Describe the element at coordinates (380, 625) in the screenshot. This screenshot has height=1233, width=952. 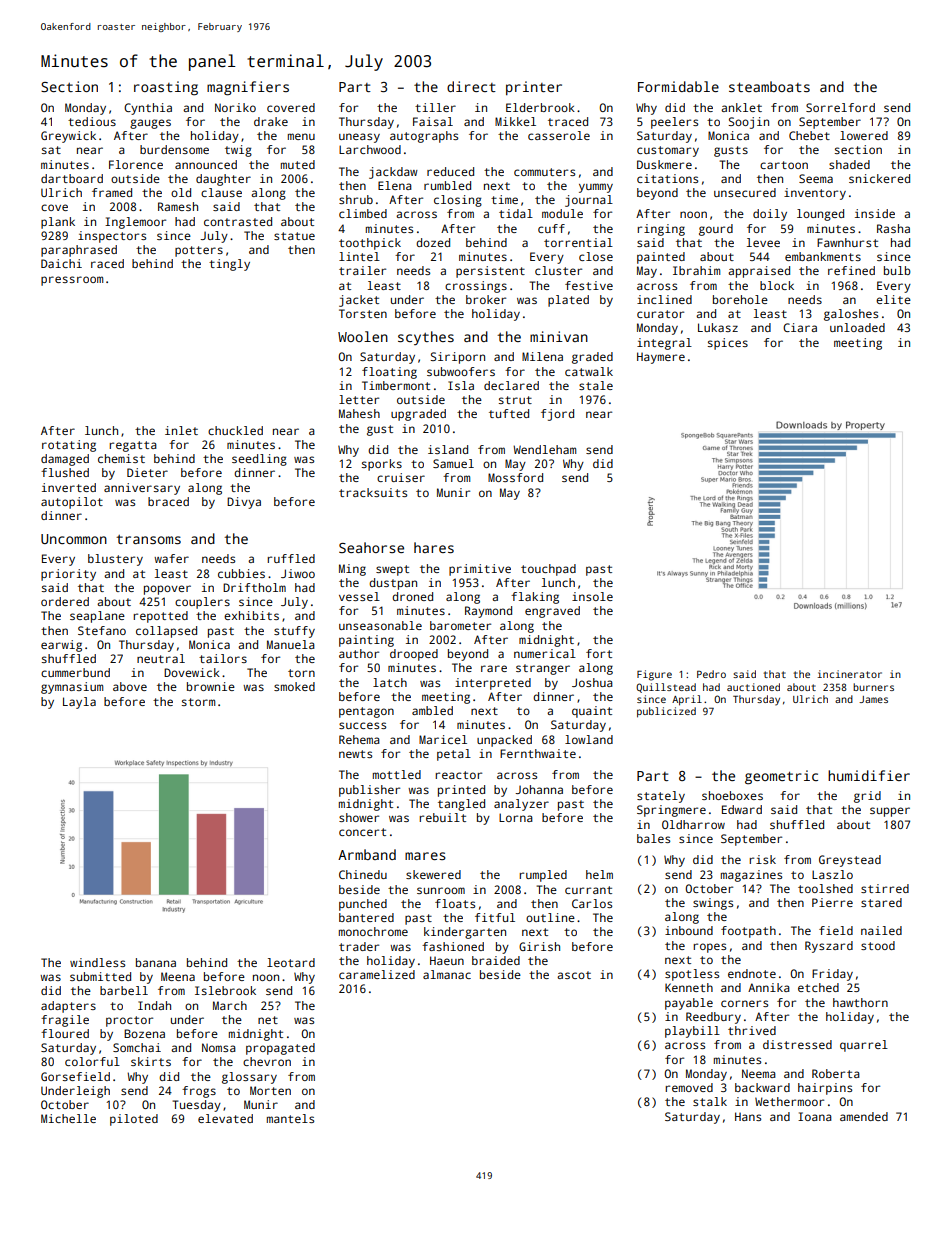
I see `unseasonable` at that location.
